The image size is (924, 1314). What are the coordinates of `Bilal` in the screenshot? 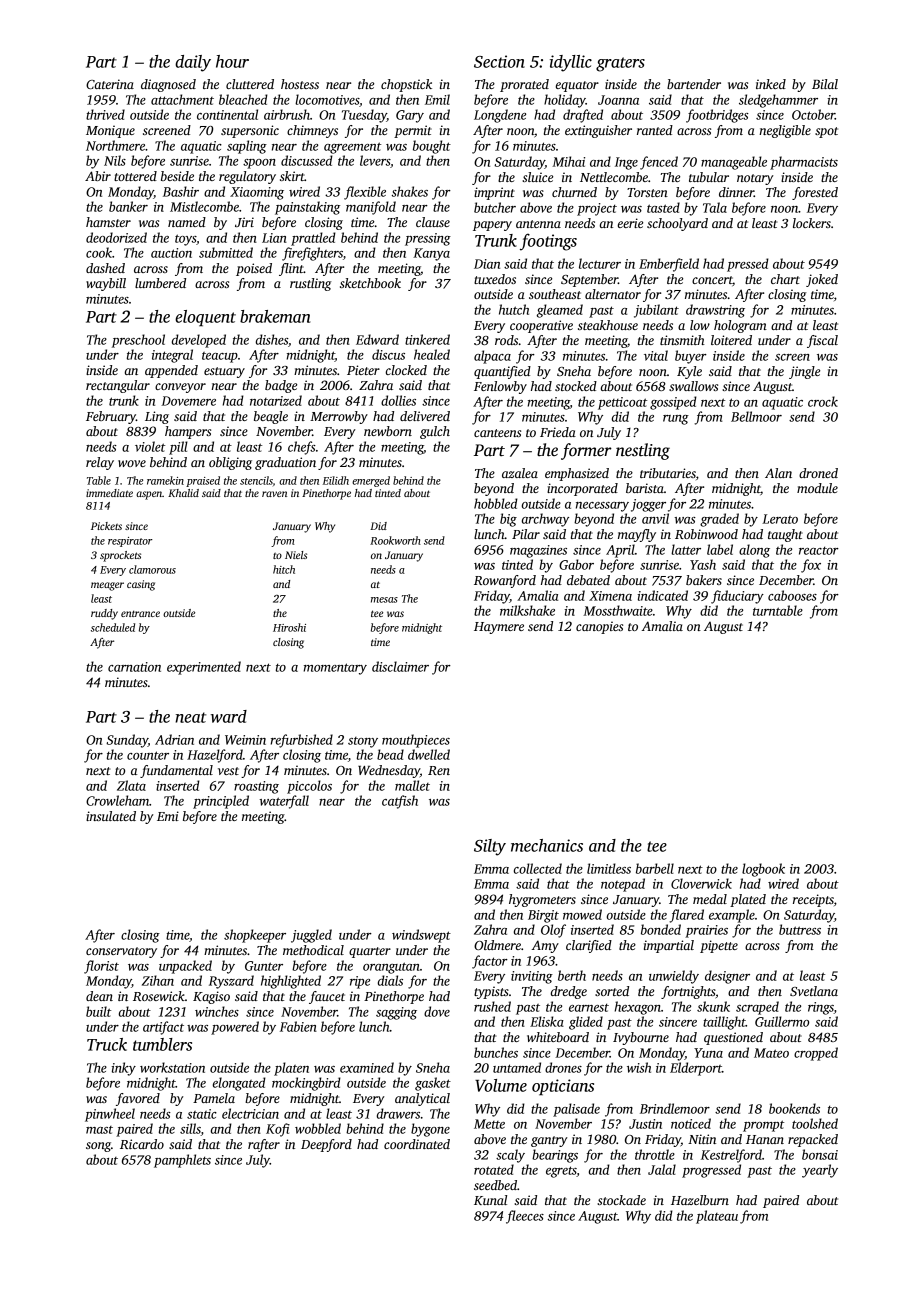 It's located at (825, 84).
